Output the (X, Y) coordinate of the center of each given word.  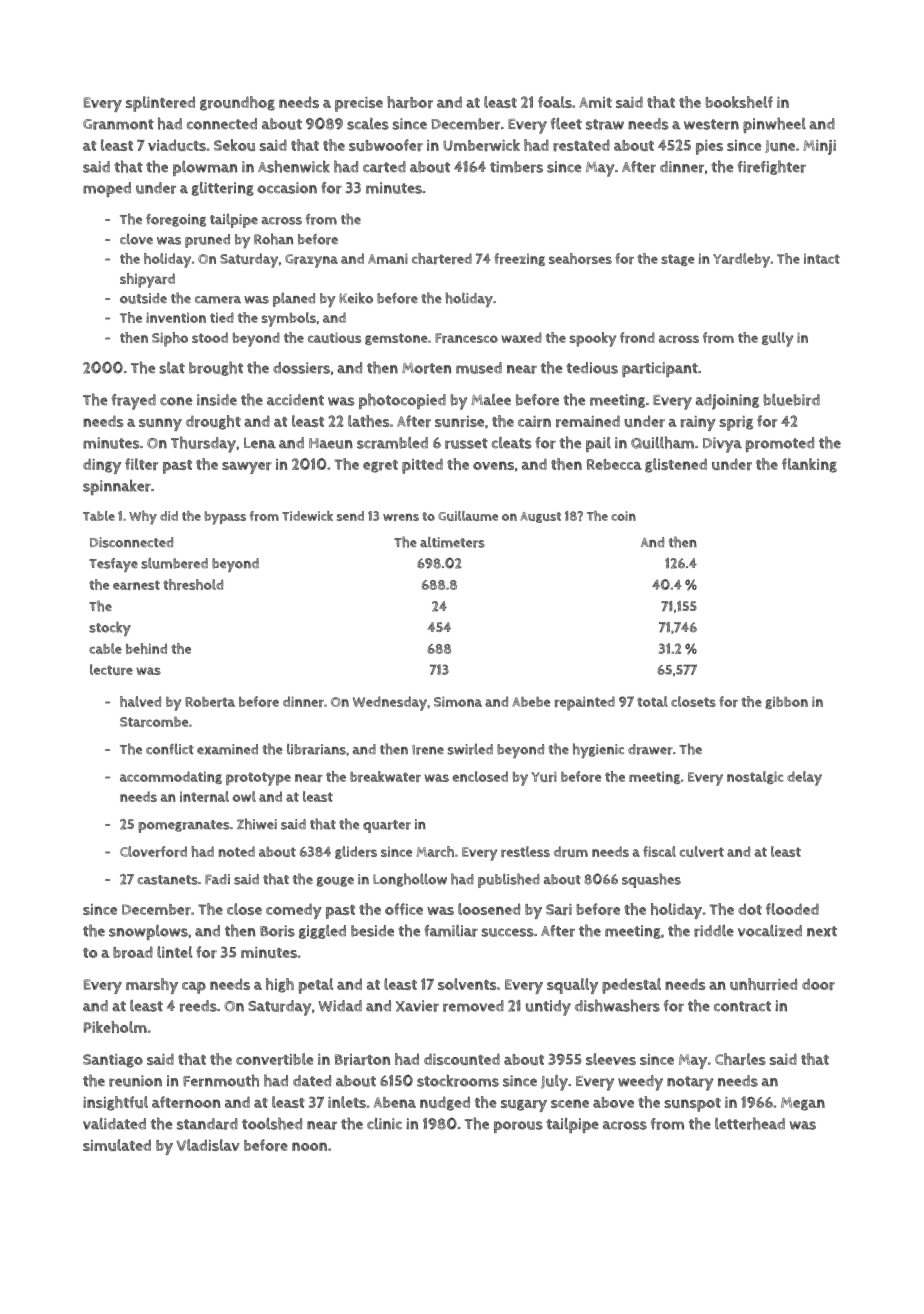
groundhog (237, 103)
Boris (277, 931)
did (169, 516)
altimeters (452, 542)
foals (555, 102)
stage (678, 260)
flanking (809, 465)
